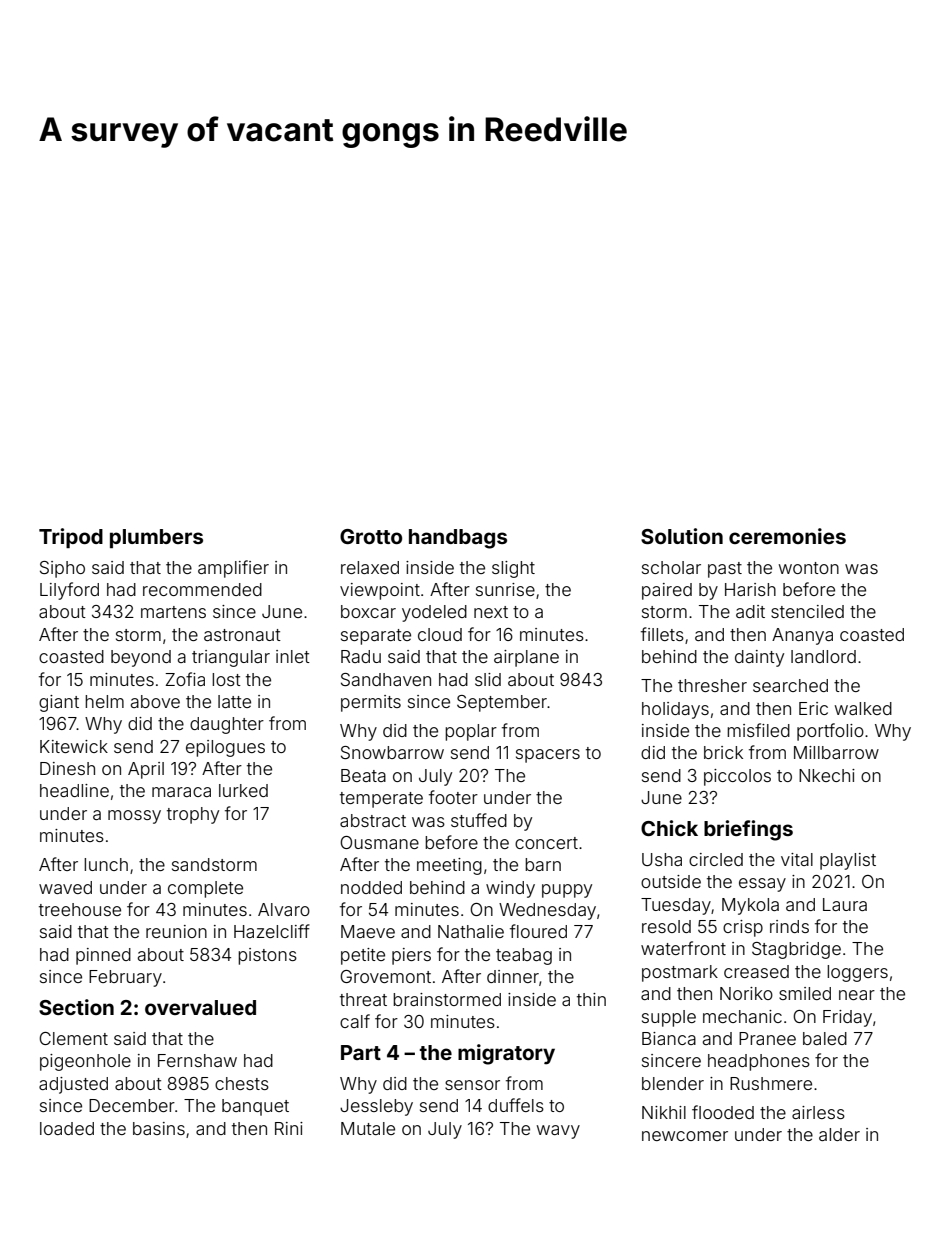  What do you see at coordinates (368, 1128) in the screenshot?
I see `Mutale` at bounding box center [368, 1128].
